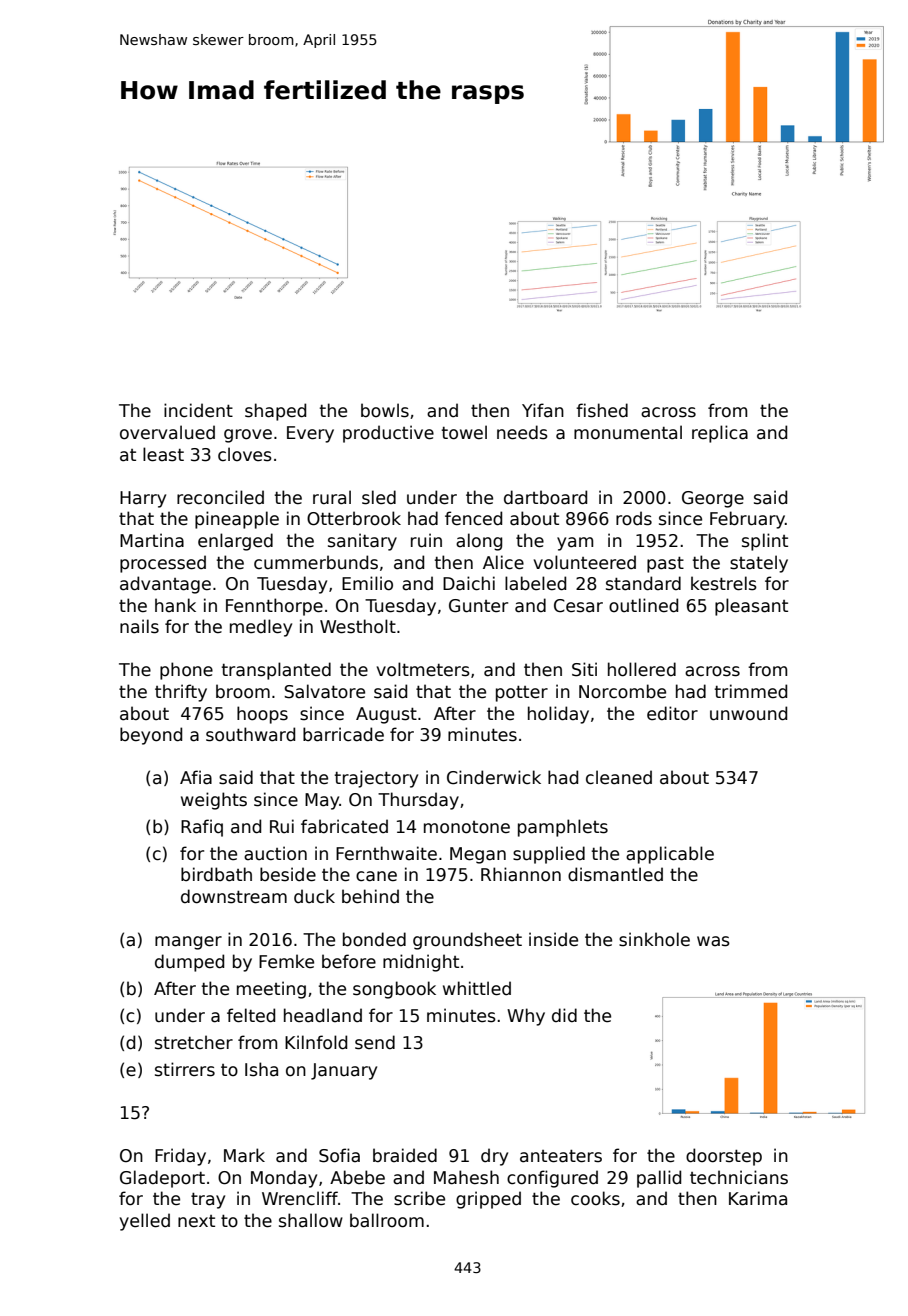 The height and width of the page is (1316, 908). What do you see at coordinates (642, 669) in the page?
I see `hollered` at bounding box center [642, 669].
